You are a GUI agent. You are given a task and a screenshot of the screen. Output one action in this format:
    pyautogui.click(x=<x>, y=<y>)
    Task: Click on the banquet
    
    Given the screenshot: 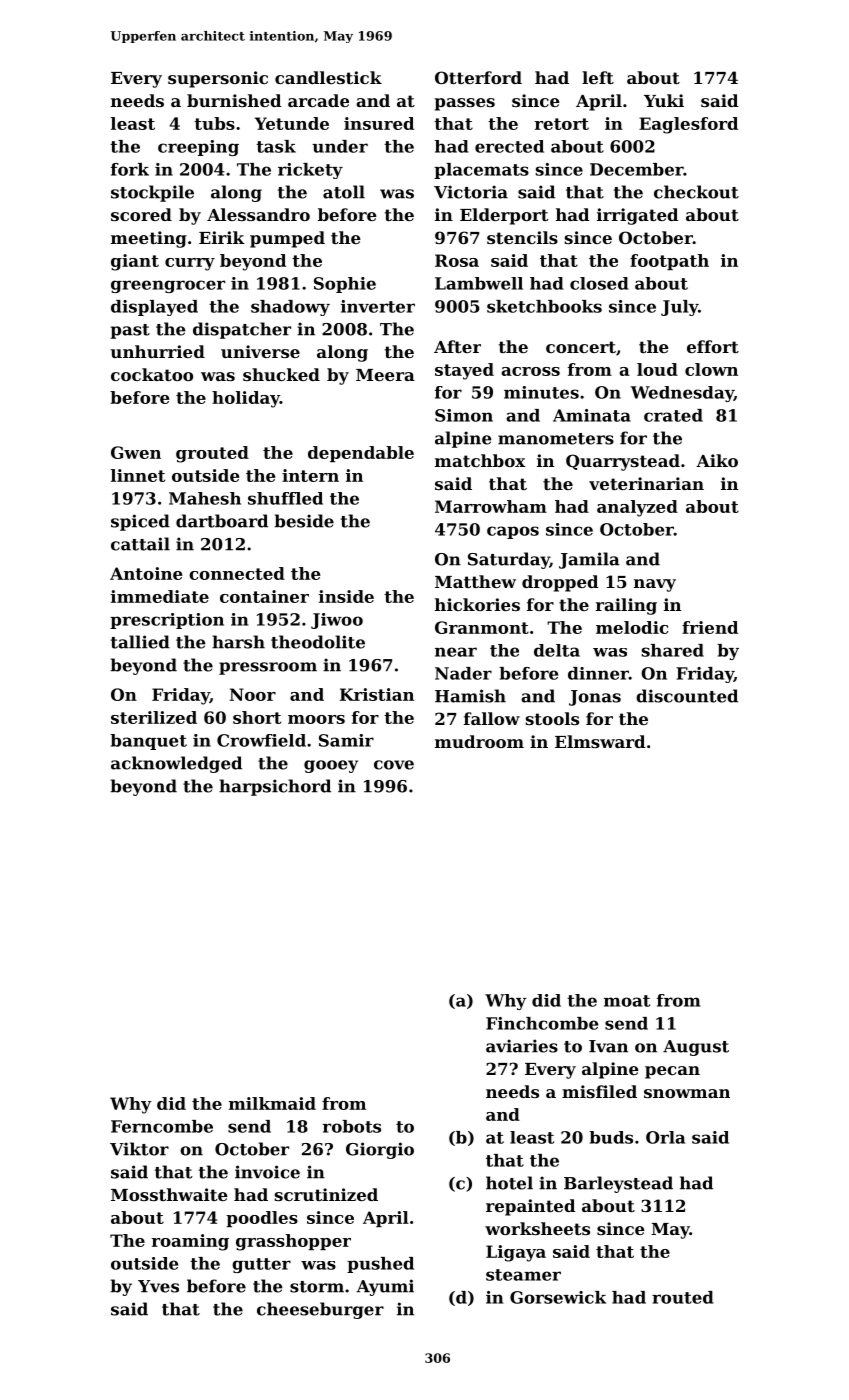 What is the action you would take?
    pyautogui.click(x=148, y=742)
